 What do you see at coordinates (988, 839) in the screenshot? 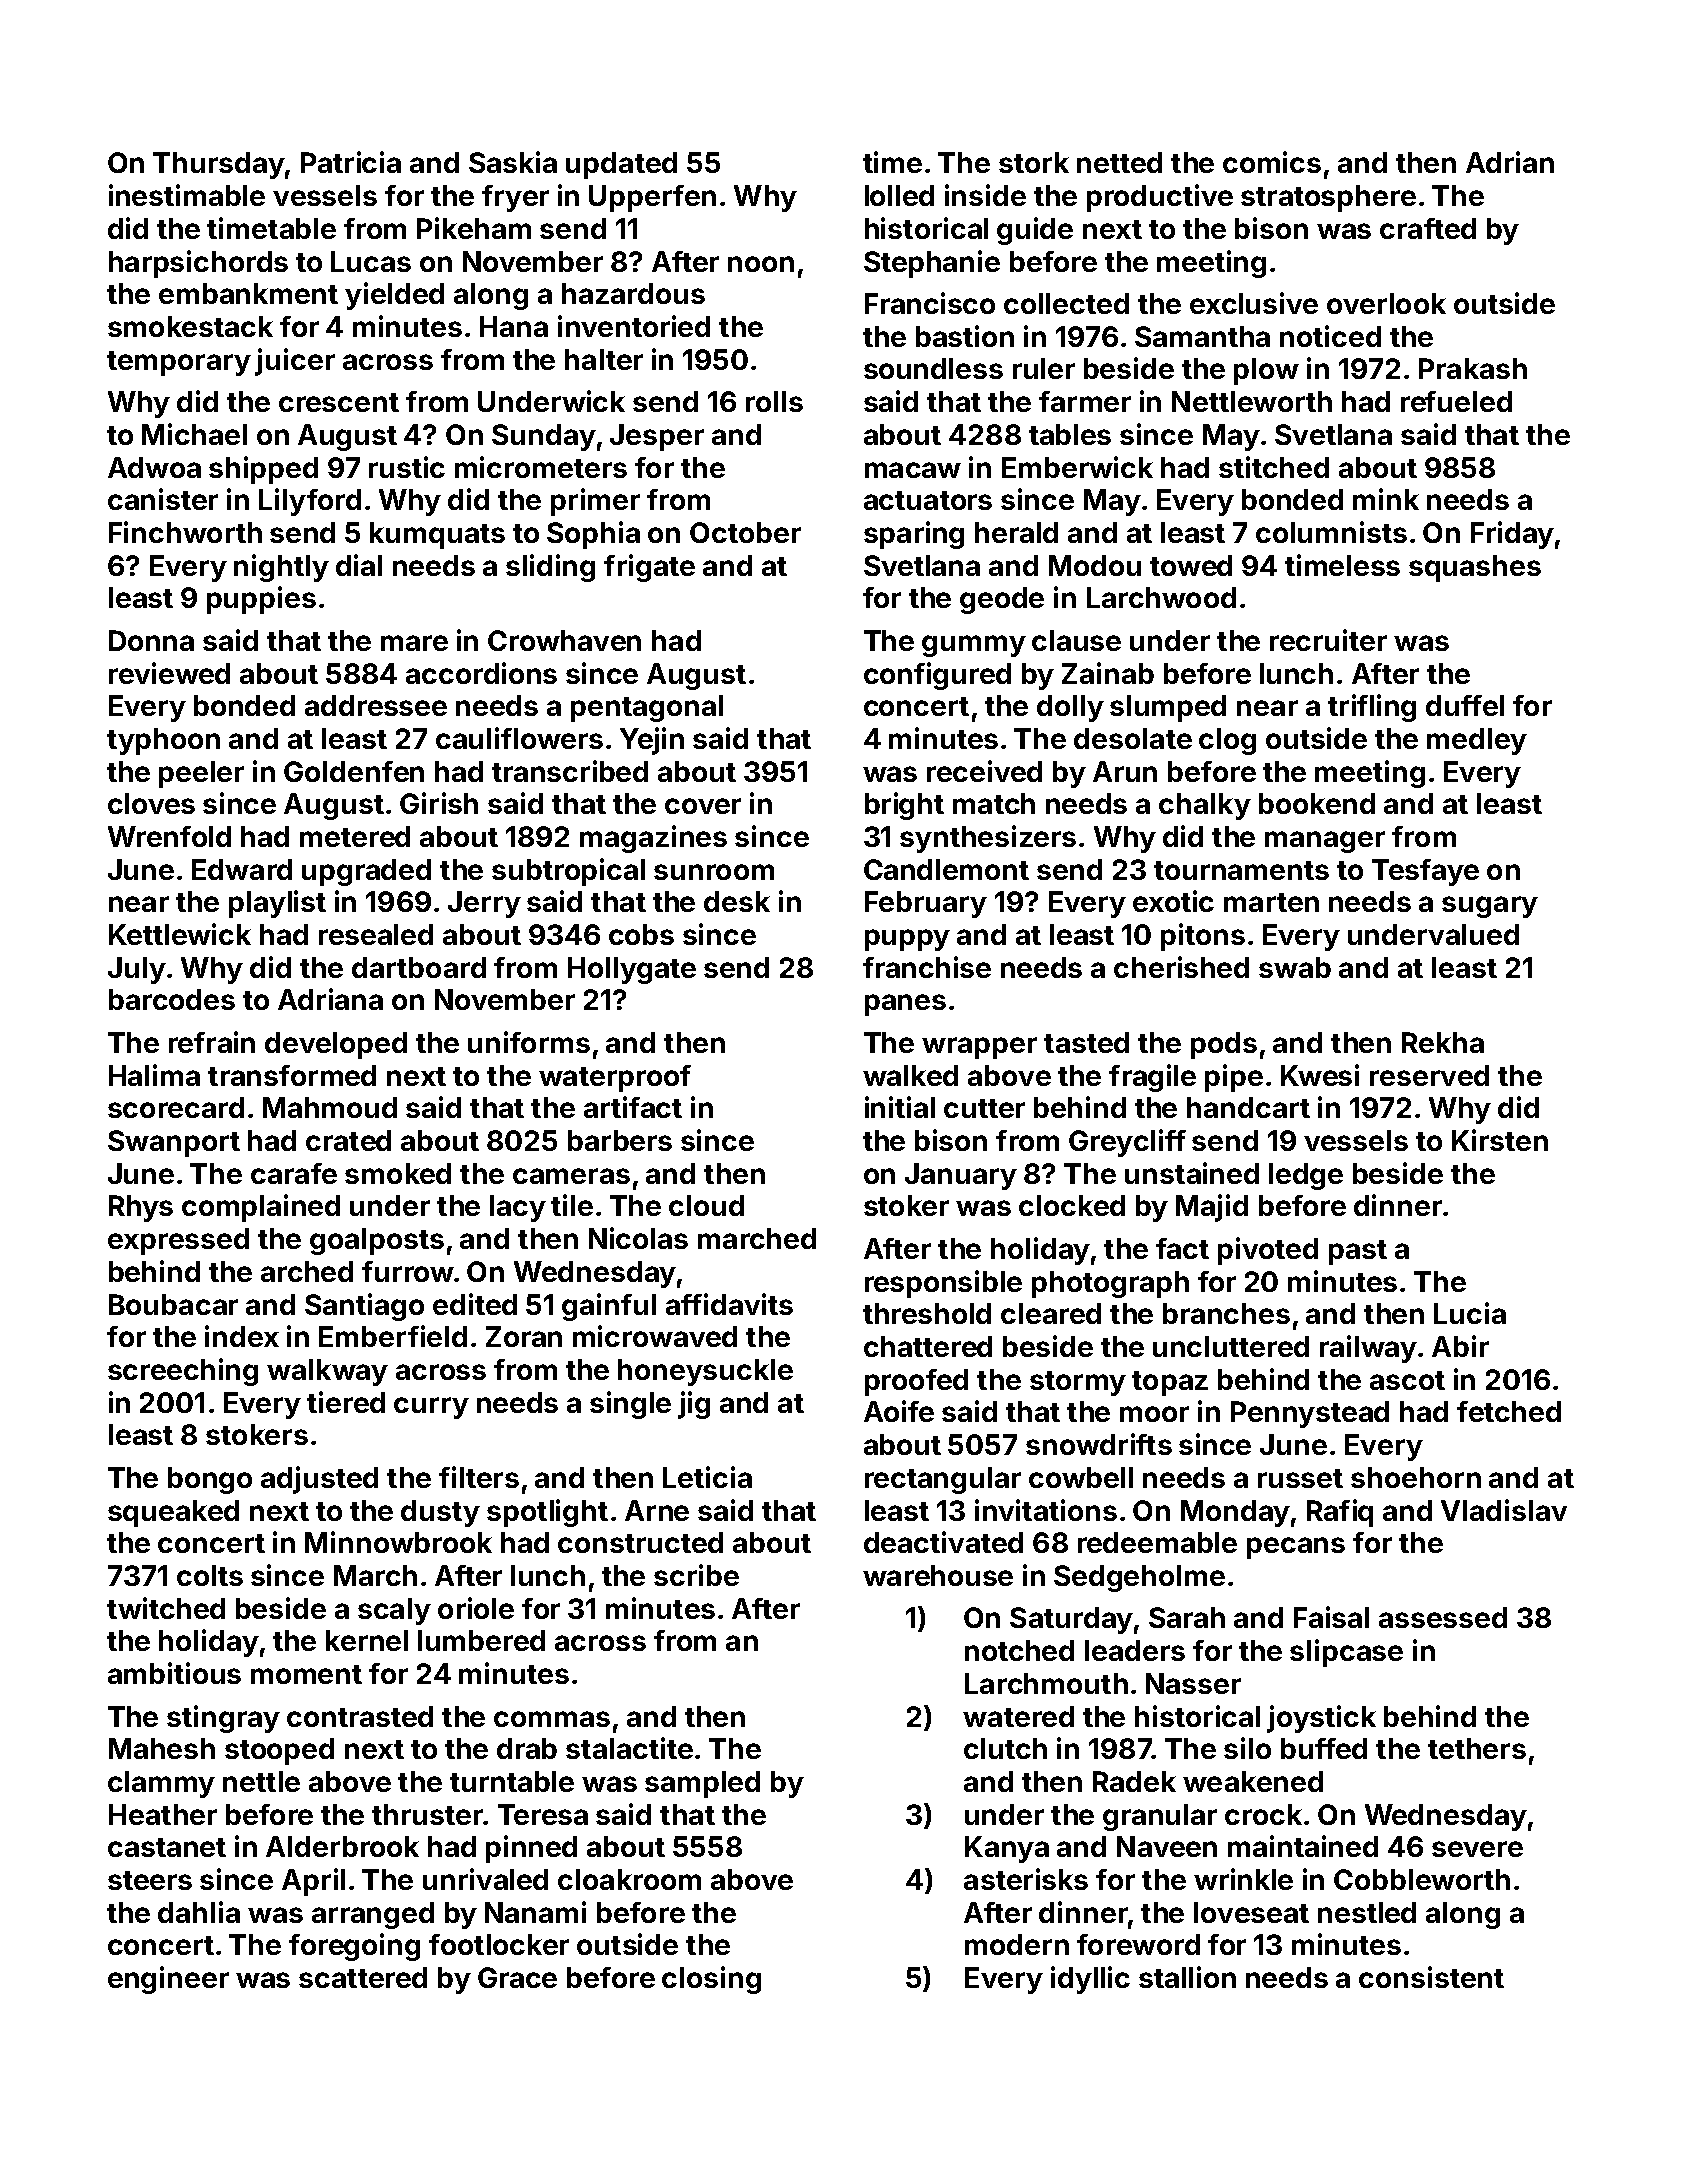
I see `synthesizers` at bounding box center [988, 839].
